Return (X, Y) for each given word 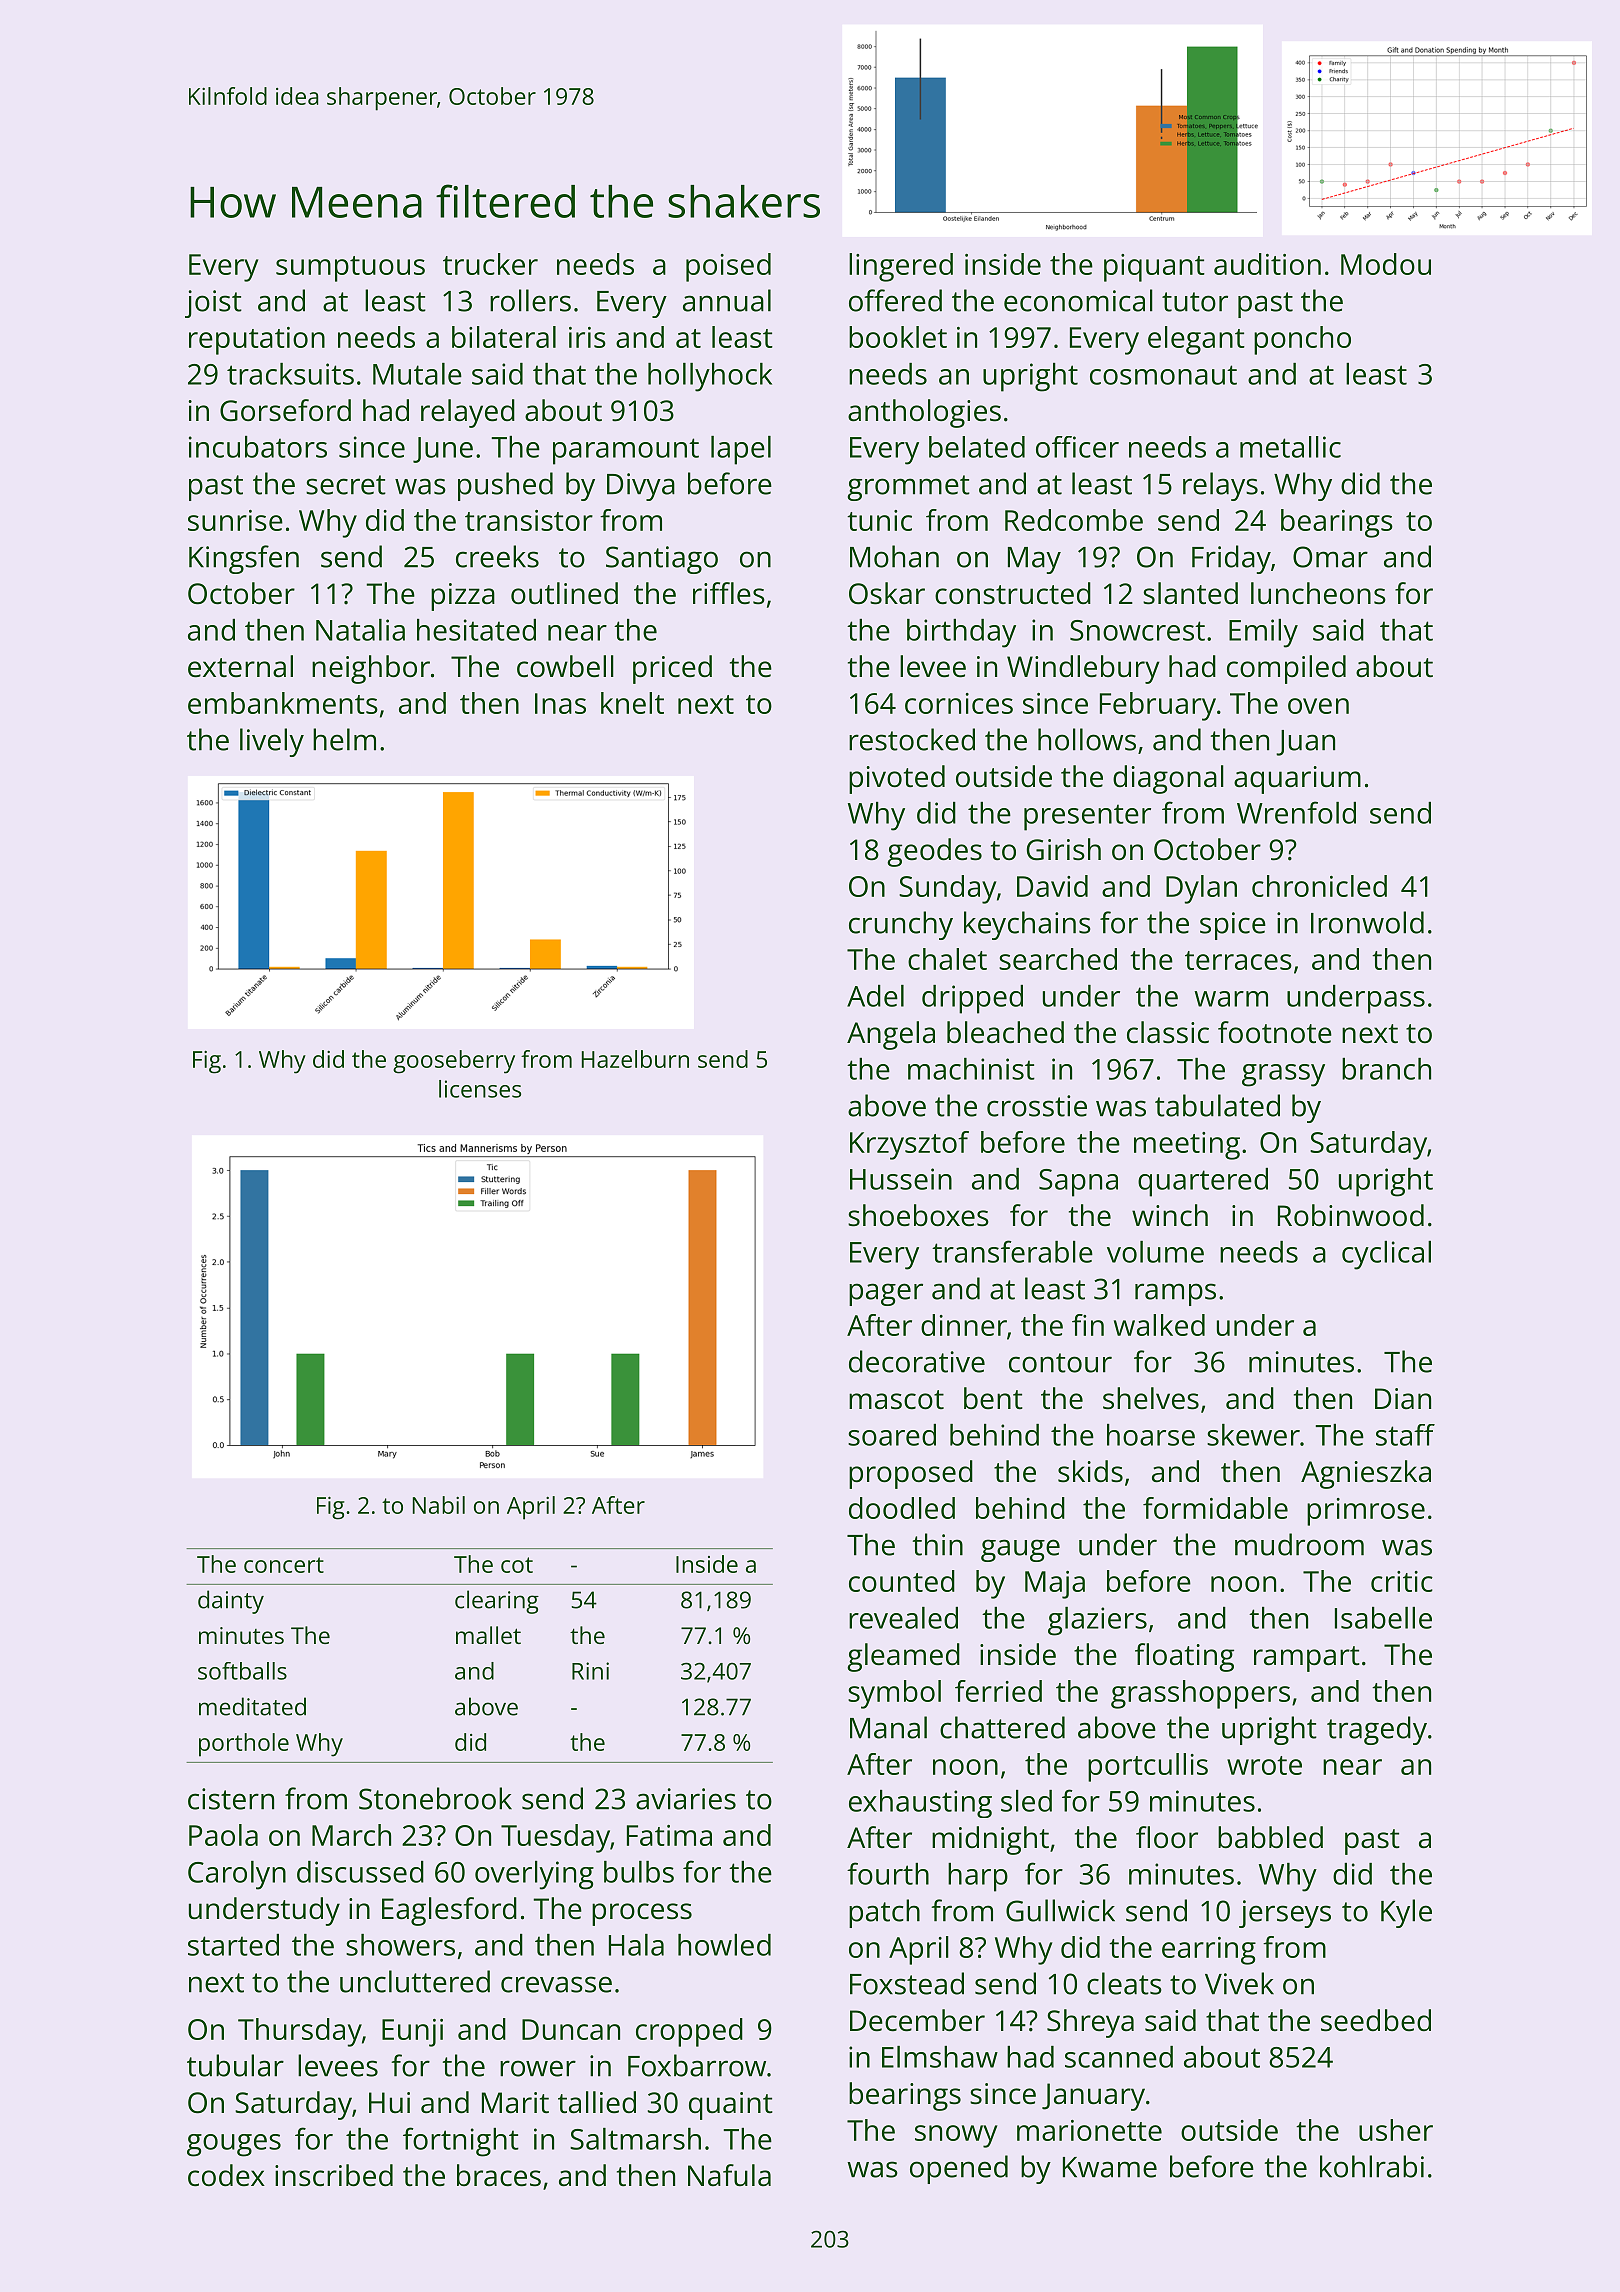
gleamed (903, 1657)
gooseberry (454, 1062)
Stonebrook (435, 1798)
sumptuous (350, 269)
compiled (1286, 669)
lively (272, 742)
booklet (898, 337)
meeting (1187, 1146)
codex (226, 2175)
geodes (934, 852)
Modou (1386, 264)
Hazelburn (635, 1059)
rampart (1307, 1659)
